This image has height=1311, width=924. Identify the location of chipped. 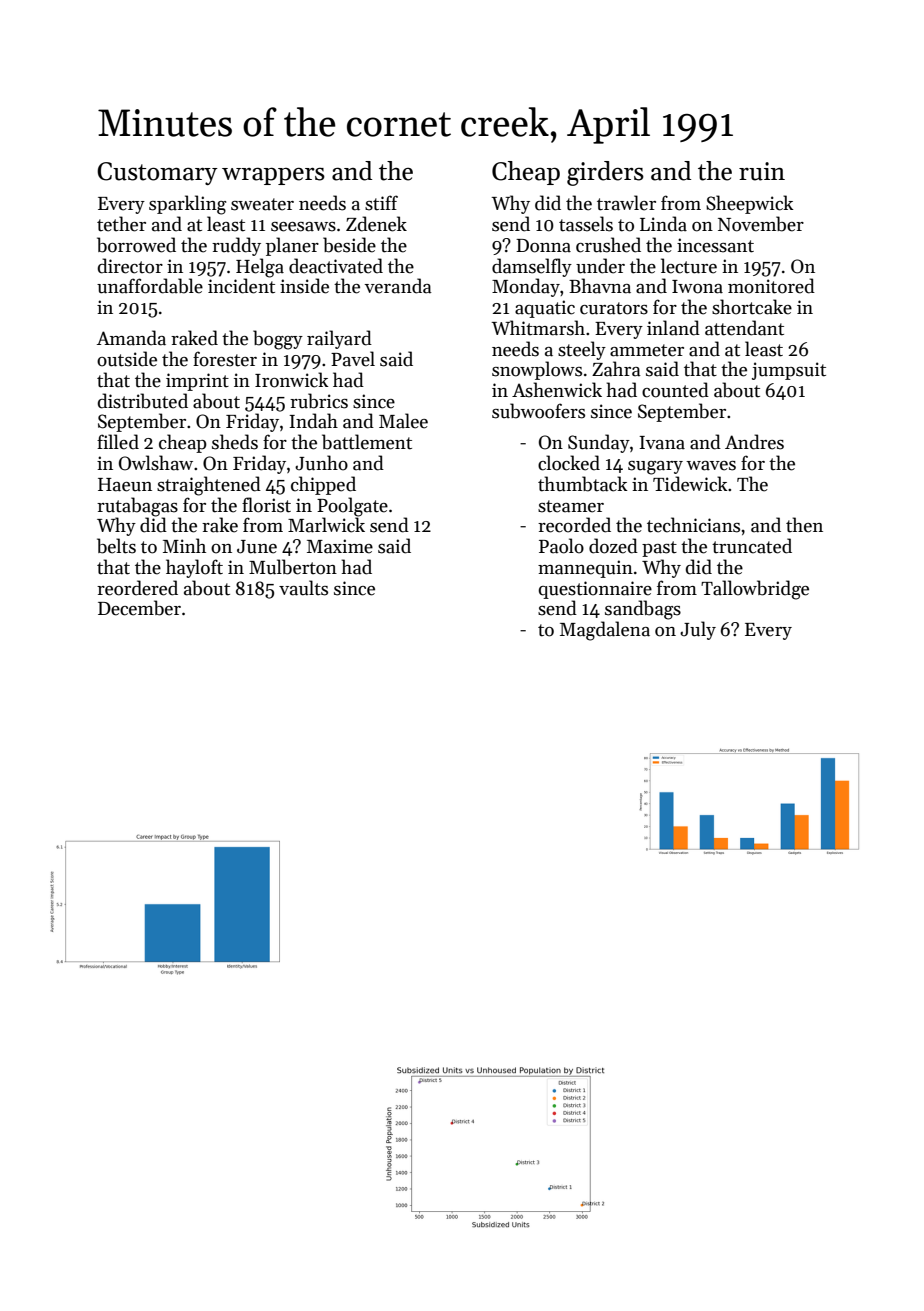
(323, 485).
